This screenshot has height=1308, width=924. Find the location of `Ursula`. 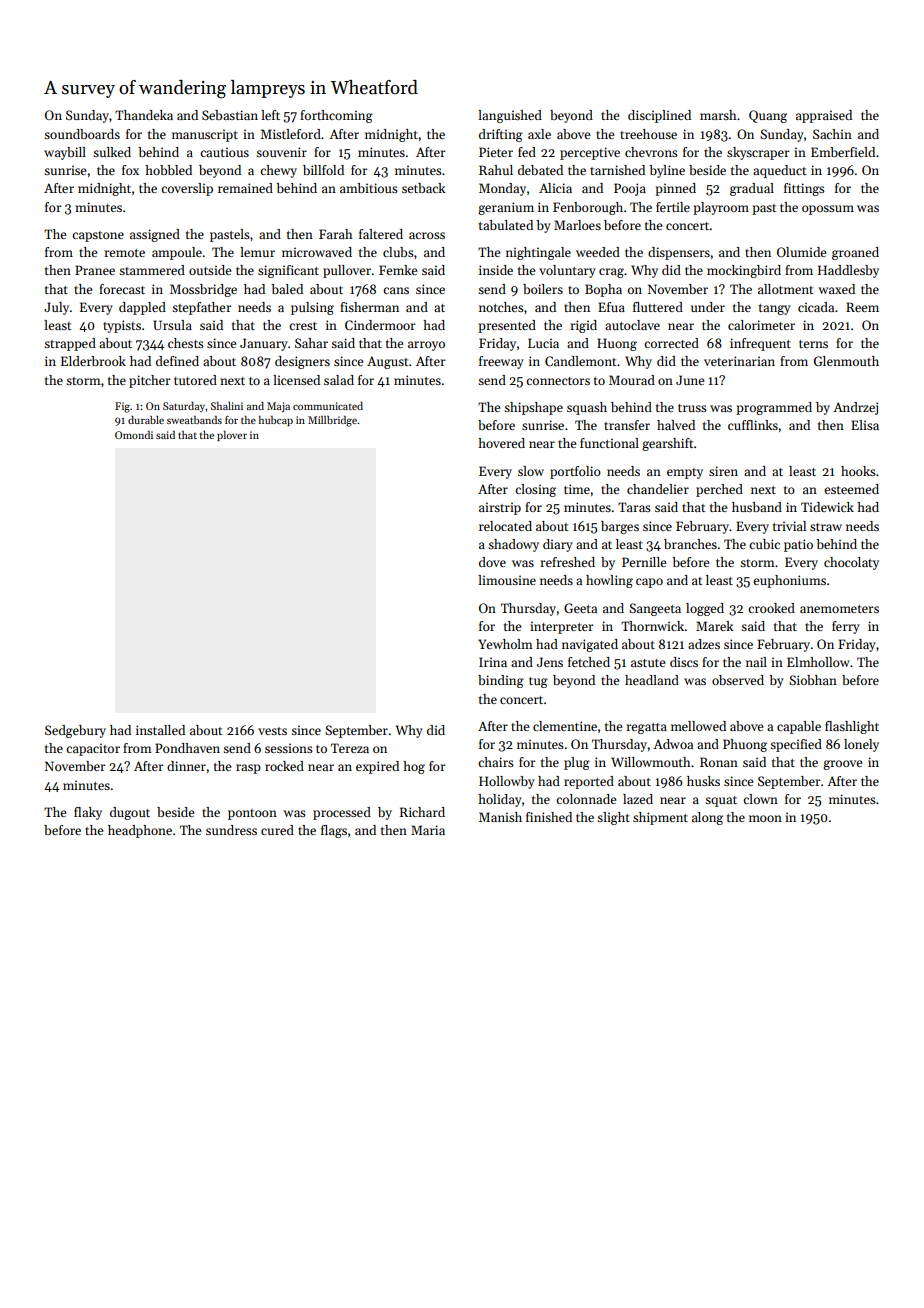

Ursula is located at coordinates (172, 325).
